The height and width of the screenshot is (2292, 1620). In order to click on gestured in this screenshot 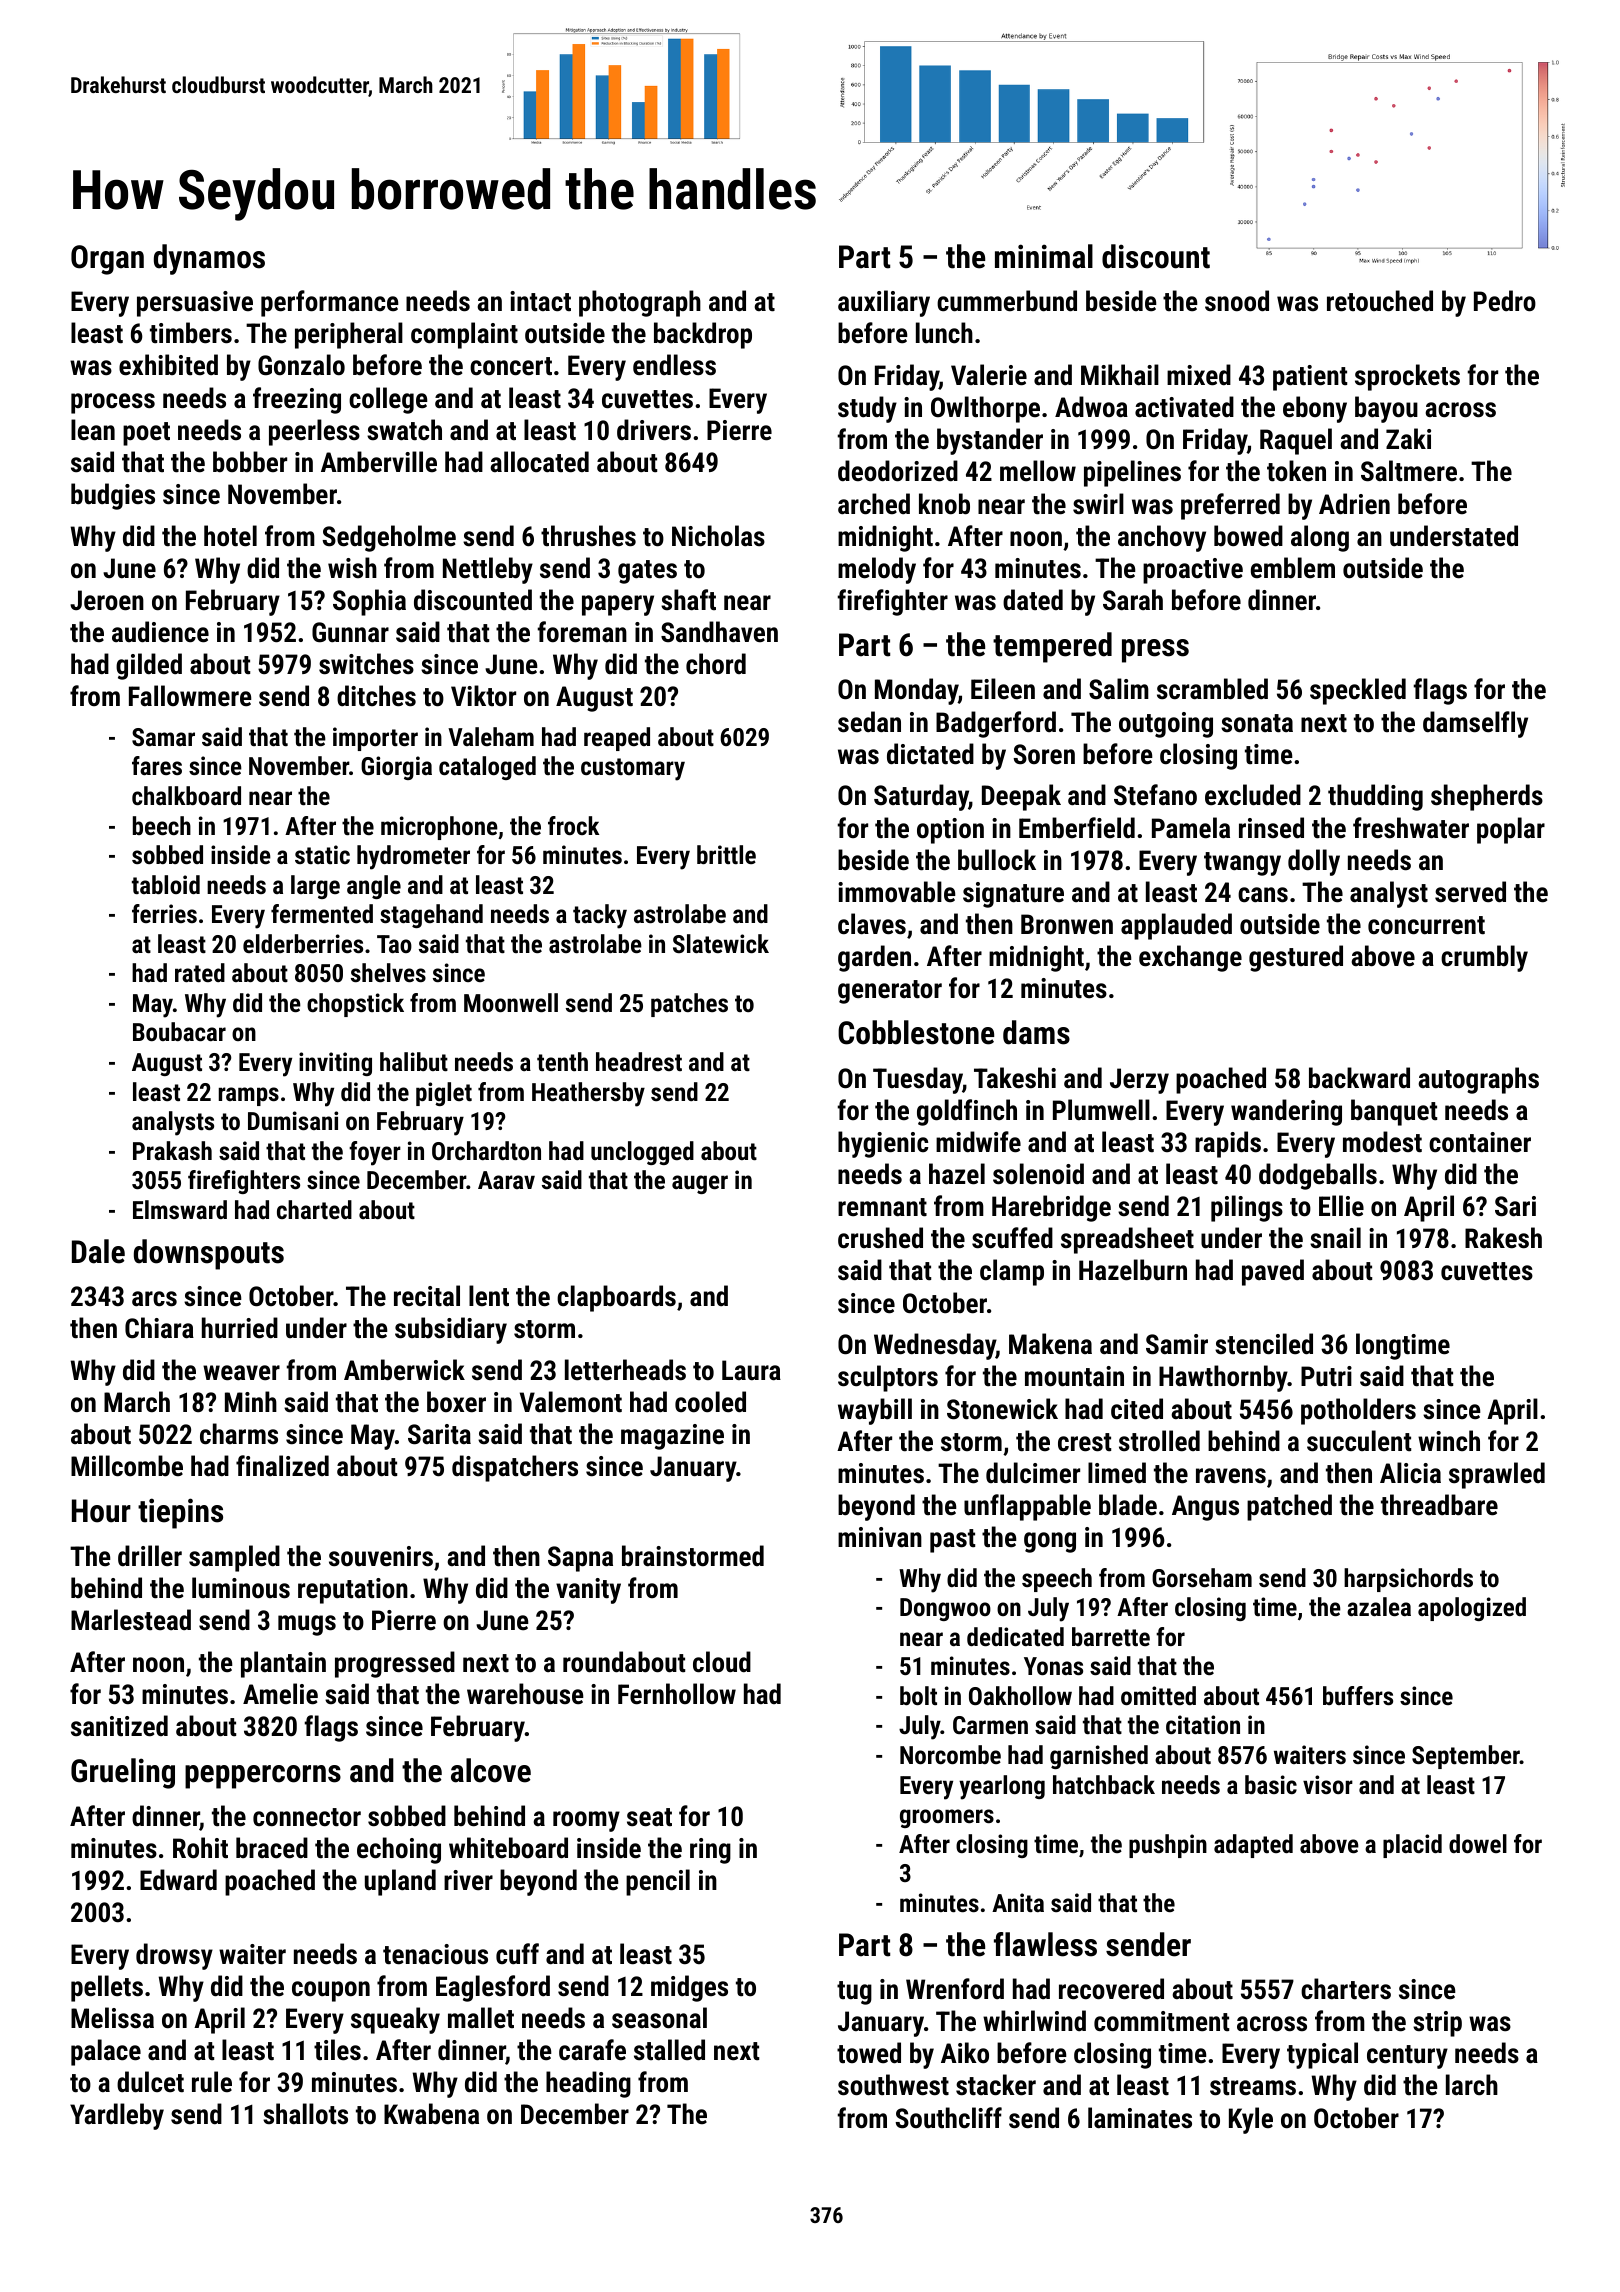, I will do `click(1296, 958)`.
